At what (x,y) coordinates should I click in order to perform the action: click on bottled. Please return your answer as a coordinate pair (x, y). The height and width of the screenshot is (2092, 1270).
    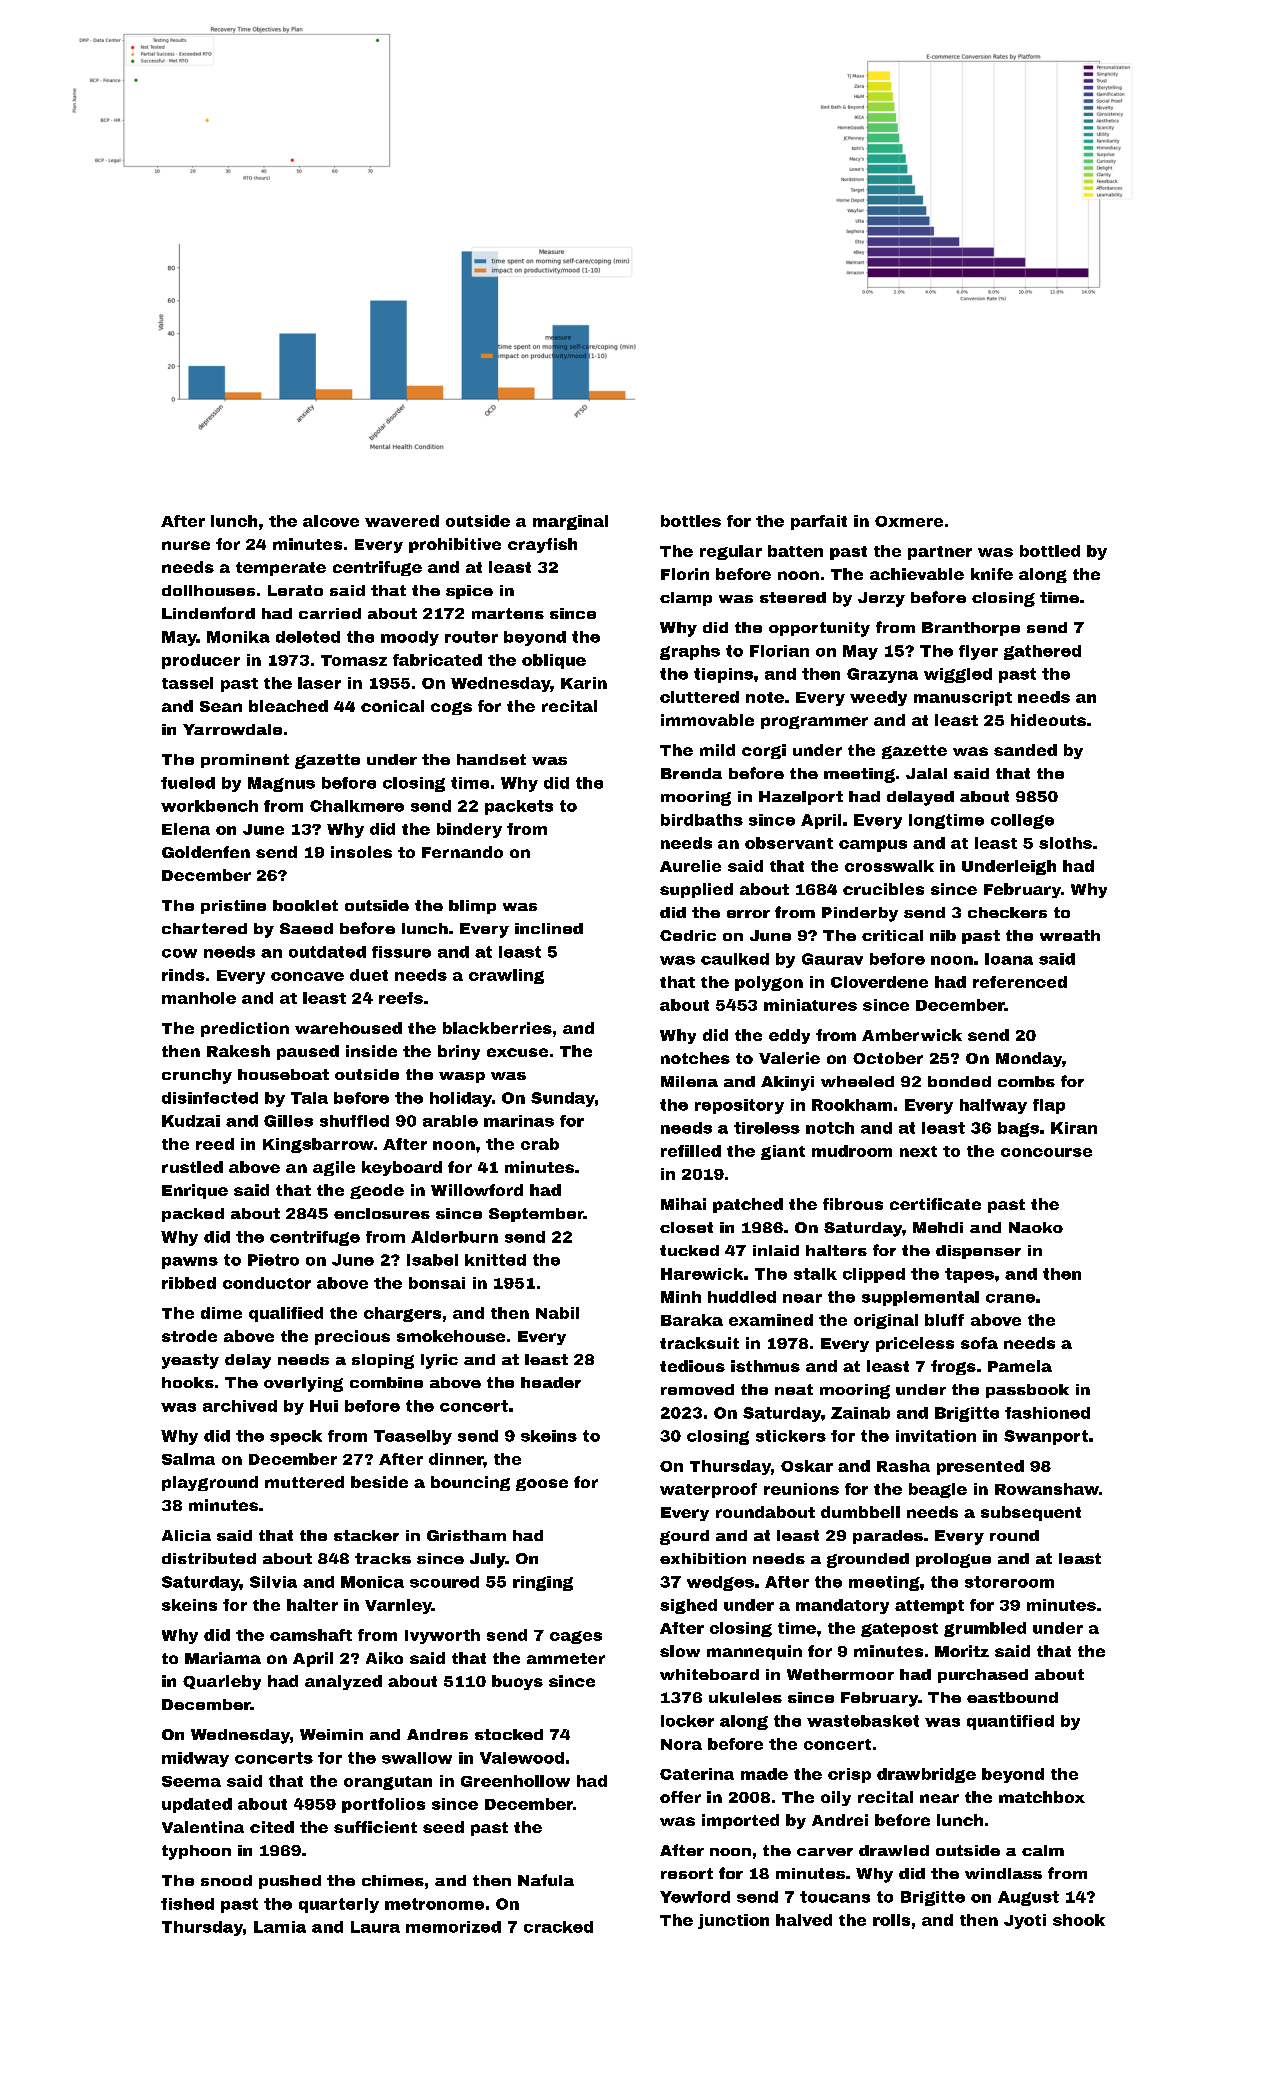
    Looking at the image, I should click on (1050, 551).
